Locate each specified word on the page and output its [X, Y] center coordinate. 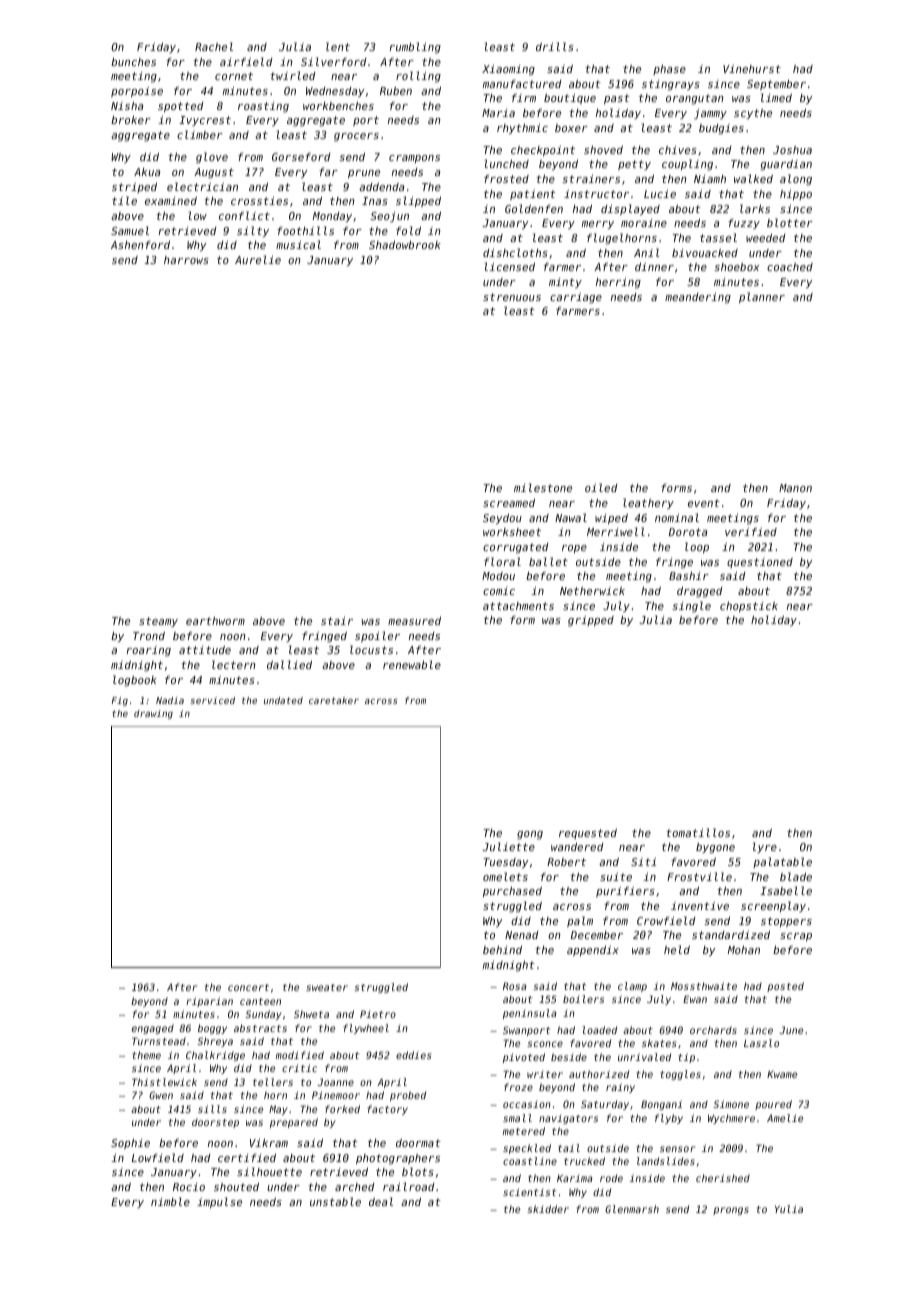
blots [418, 1171]
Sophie [130, 1143]
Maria [498, 113]
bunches [133, 62]
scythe [753, 114]
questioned [760, 563]
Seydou [502, 519]
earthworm [215, 620]
